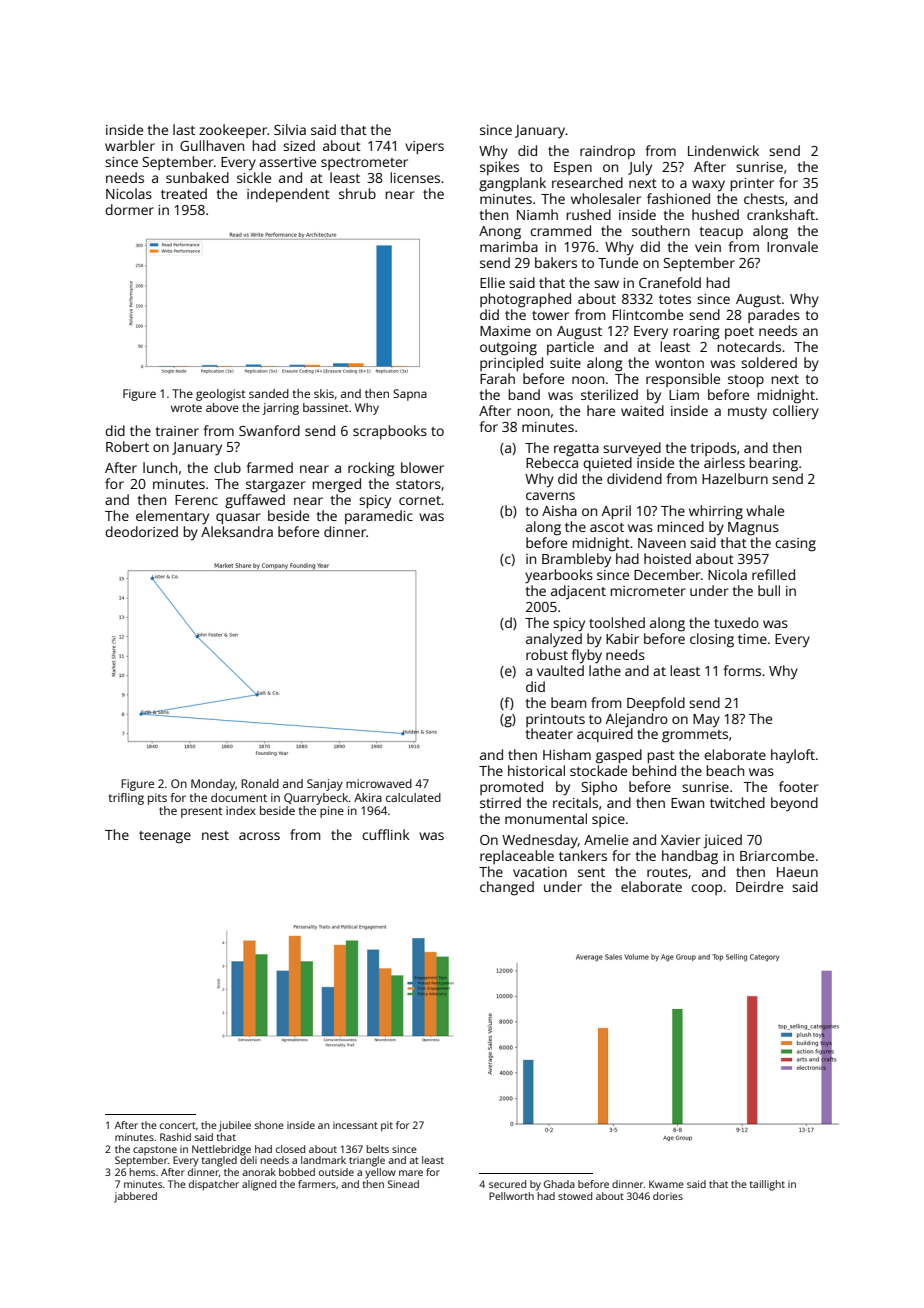 The width and height of the image is (924, 1308). What do you see at coordinates (165, 837) in the image?
I see `teenage` at bounding box center [165, 837].
